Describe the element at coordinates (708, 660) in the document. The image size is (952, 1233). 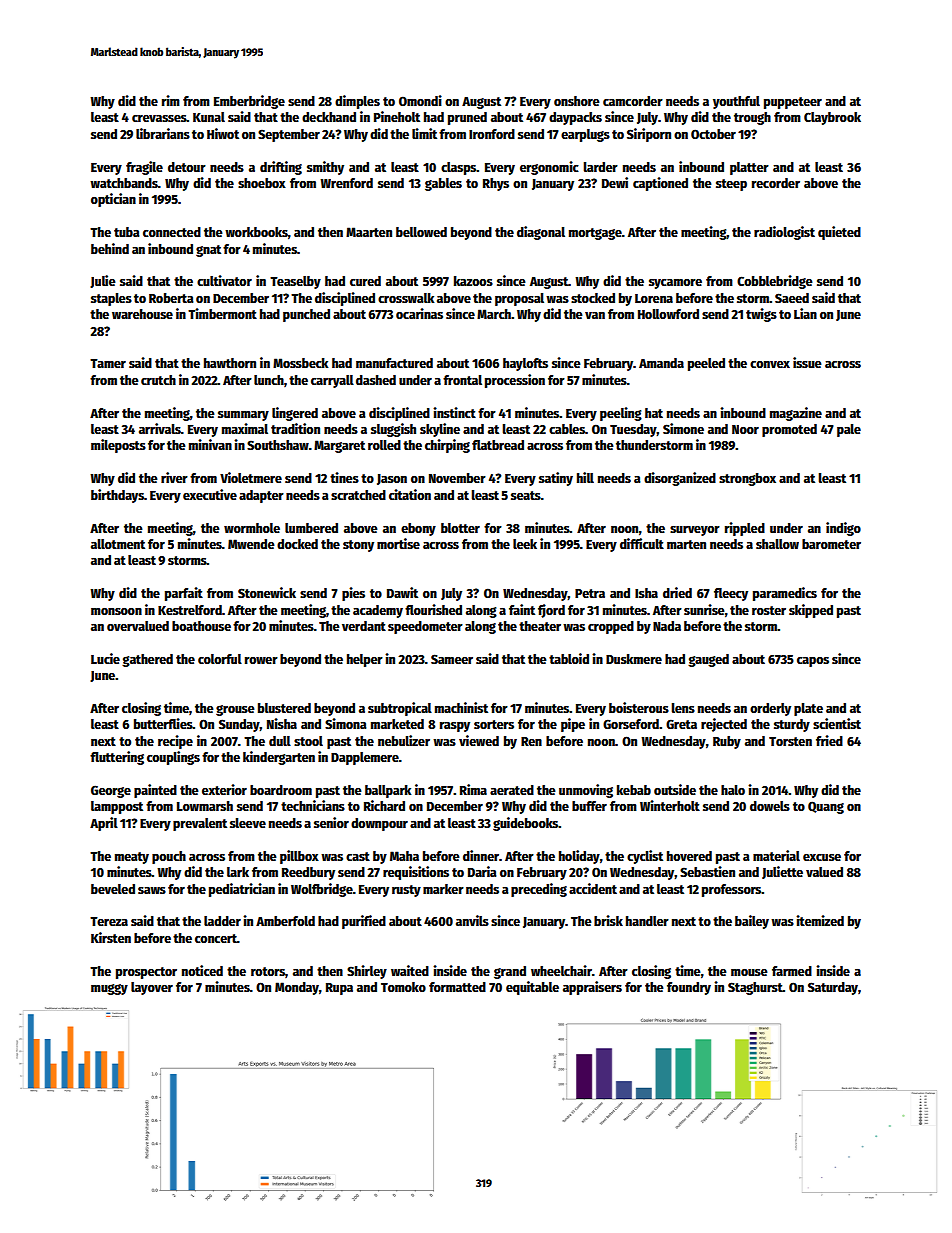
I see `gauged` at that location.
